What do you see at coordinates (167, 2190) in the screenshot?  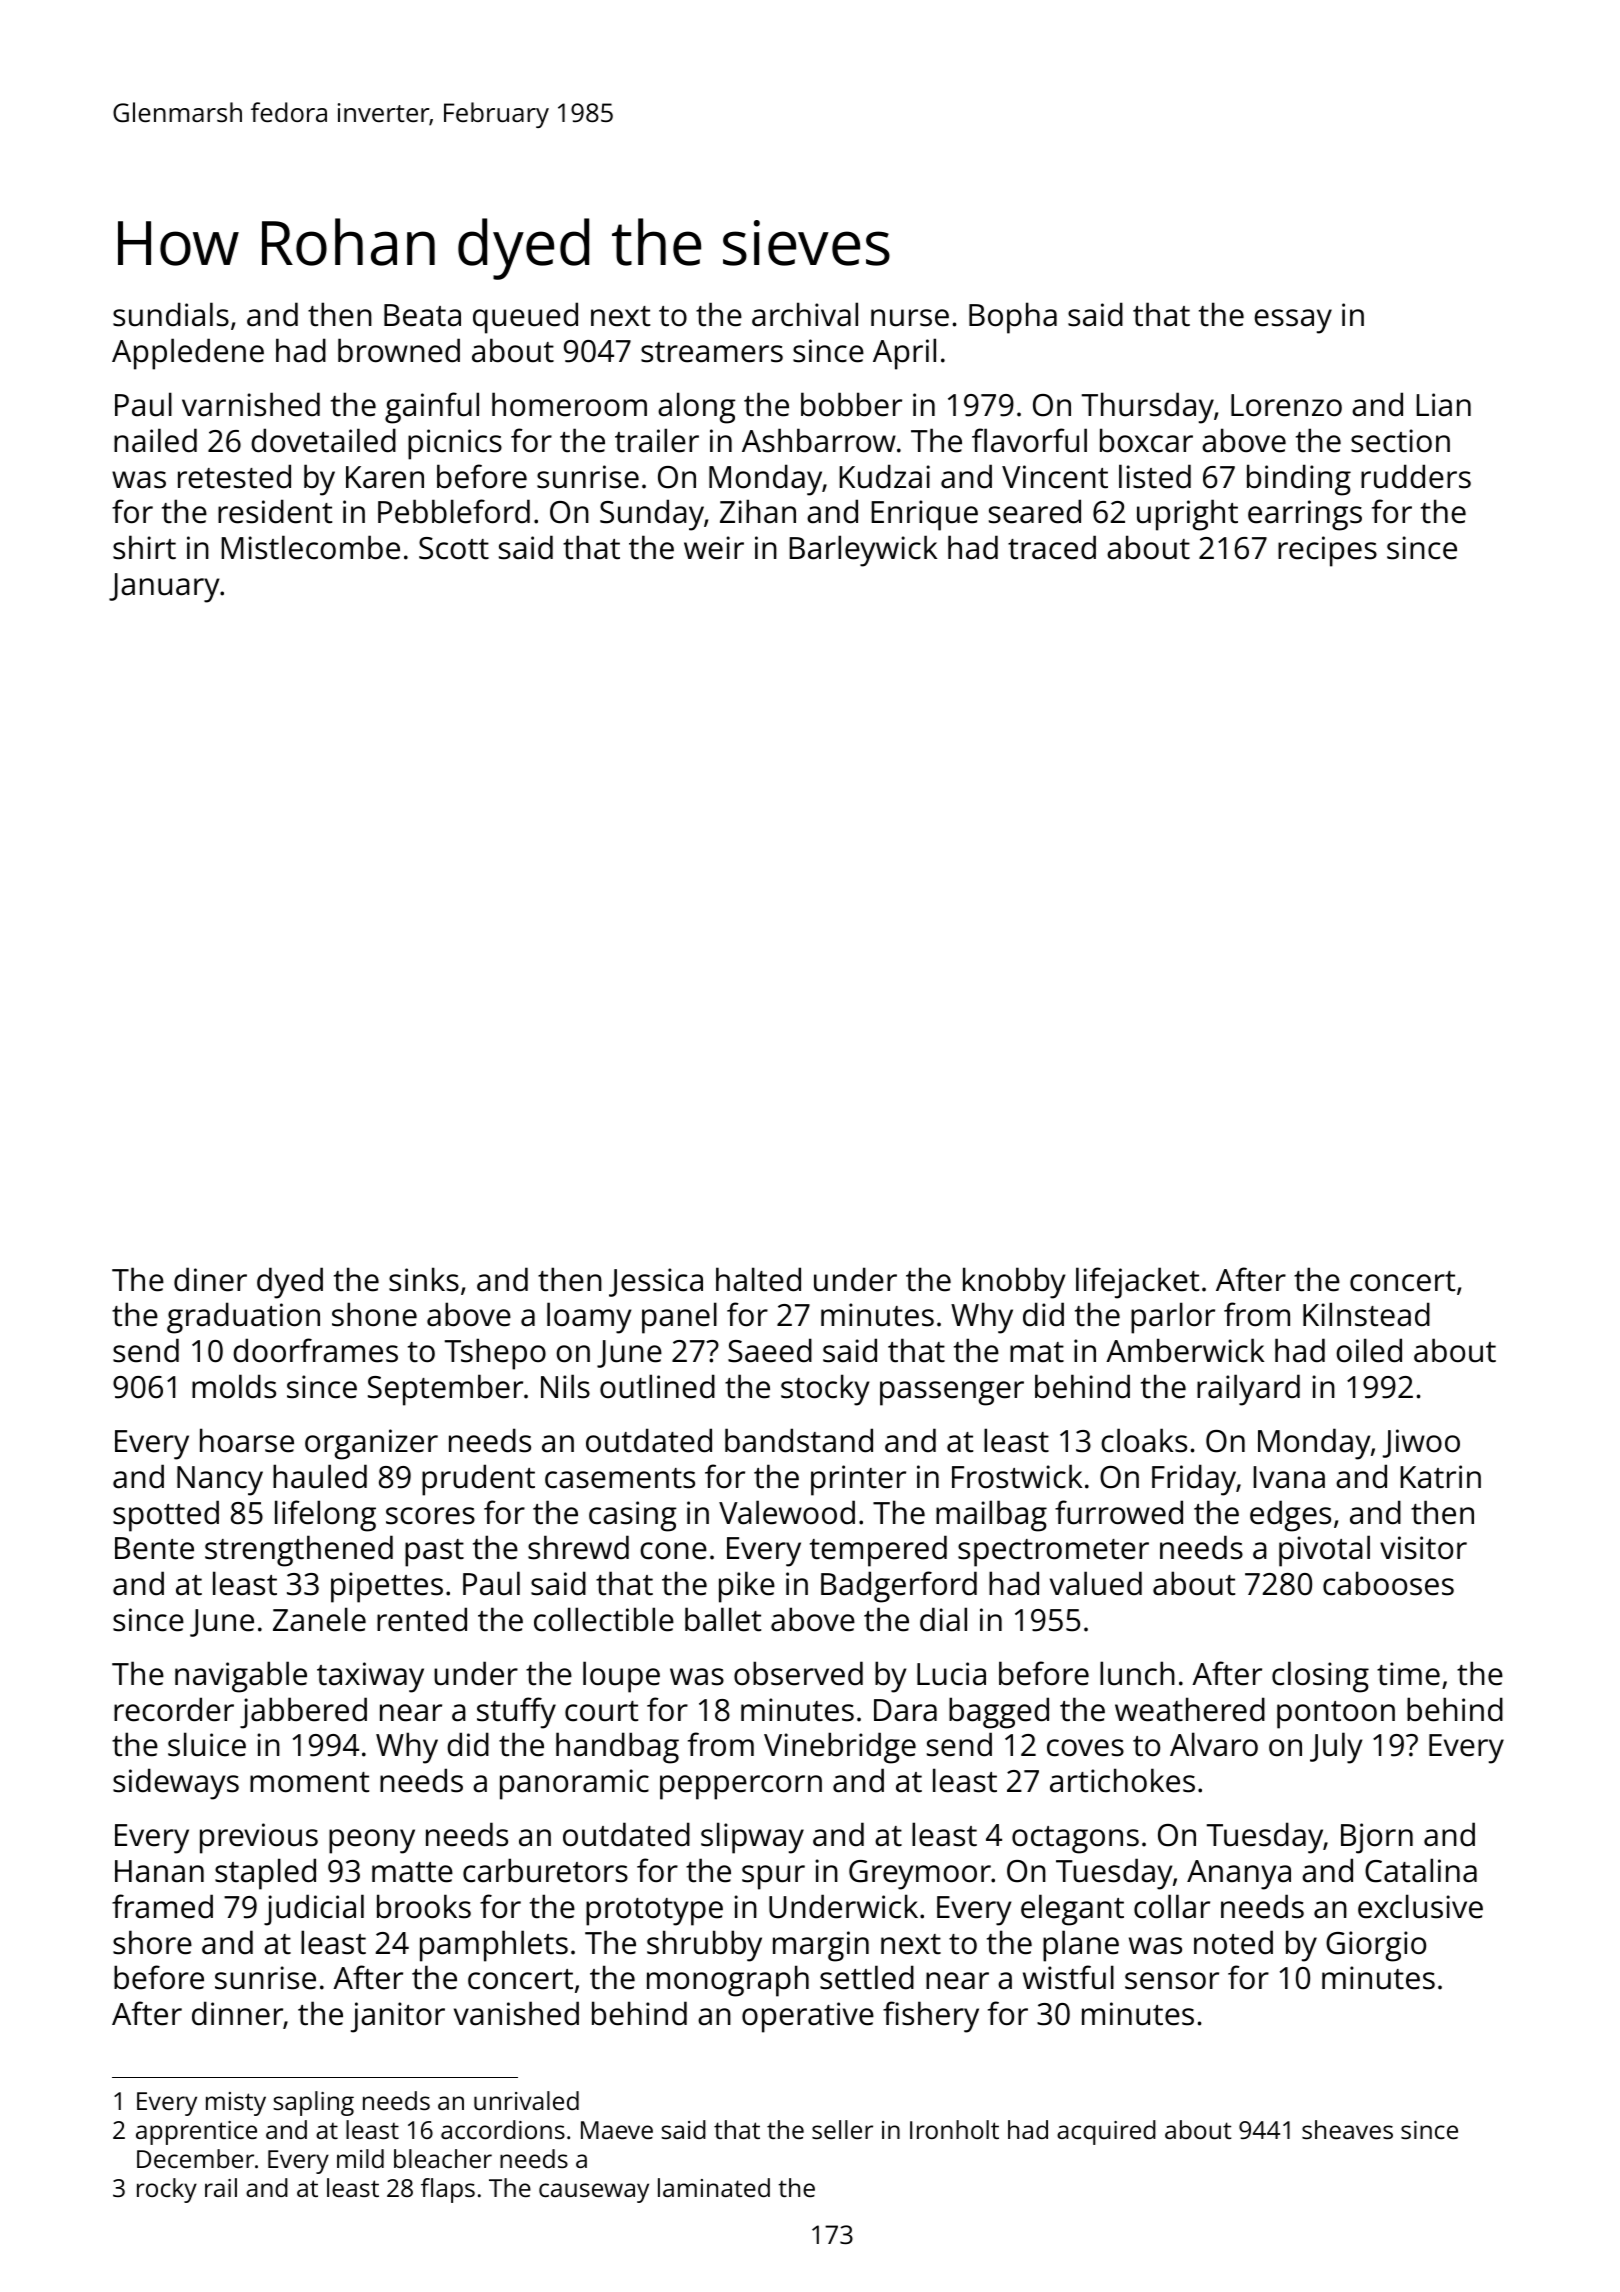 I see `rocky` at bounding box center [167, 2190].
